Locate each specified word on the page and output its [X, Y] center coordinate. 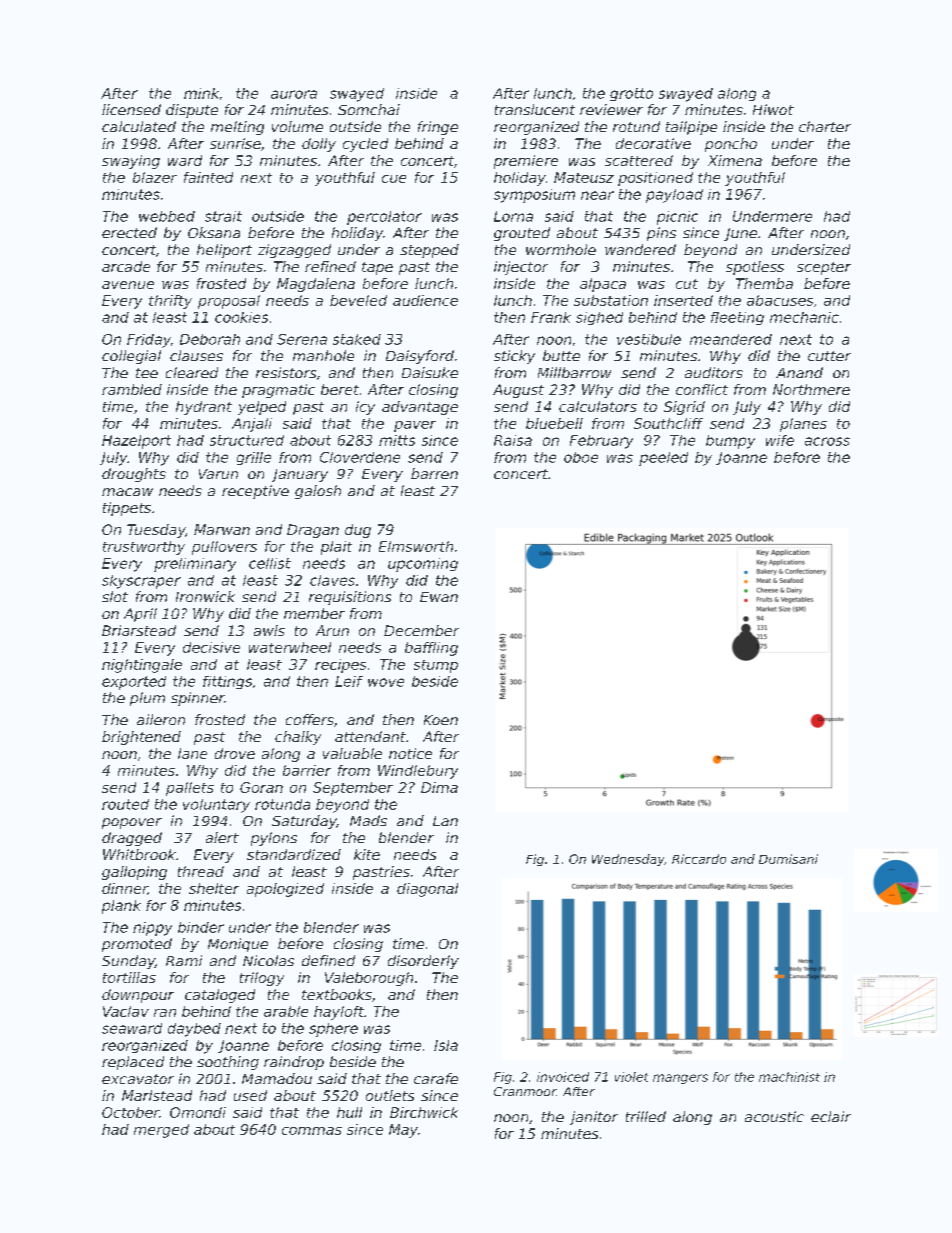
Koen [441, 720]
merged [161, 1131]
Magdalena [316, 285]
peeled [663, 459]
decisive [211, 647]
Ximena [735, 160]
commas [312, 1131]
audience [425, 300]
